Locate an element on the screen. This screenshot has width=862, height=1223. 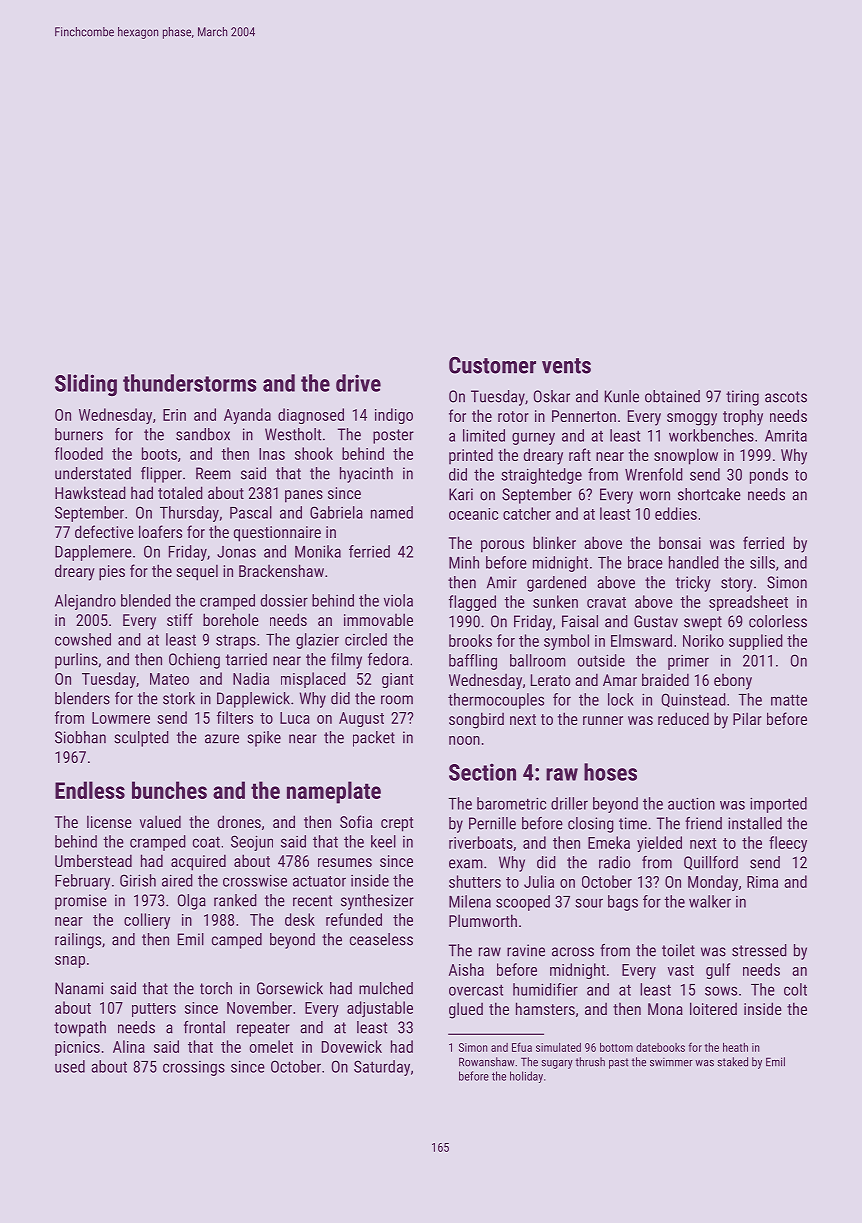
loafers is located at coordinates (160, 531).
